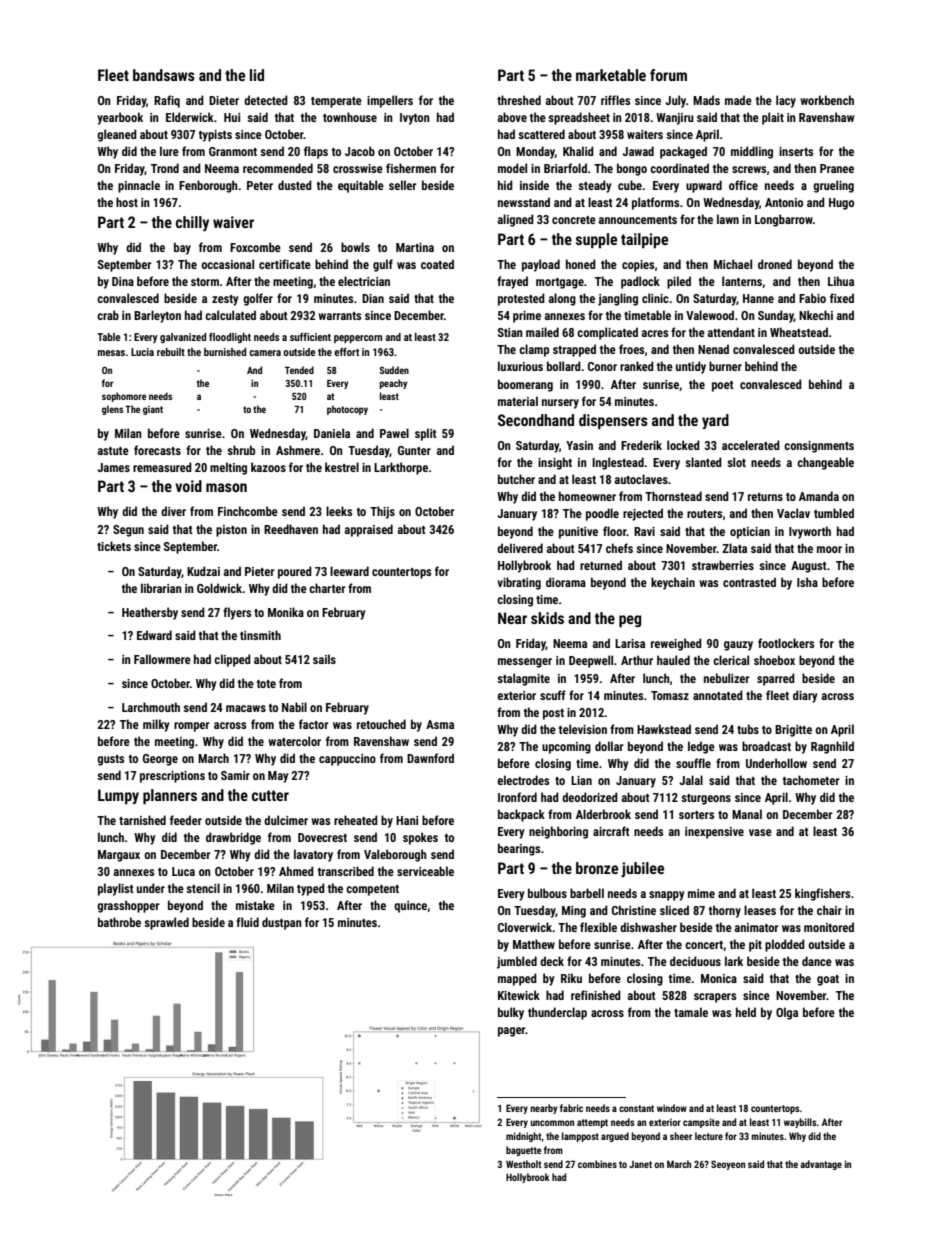 The image size is (952, 1233). I want to click on strapped, so click(574, 350).
